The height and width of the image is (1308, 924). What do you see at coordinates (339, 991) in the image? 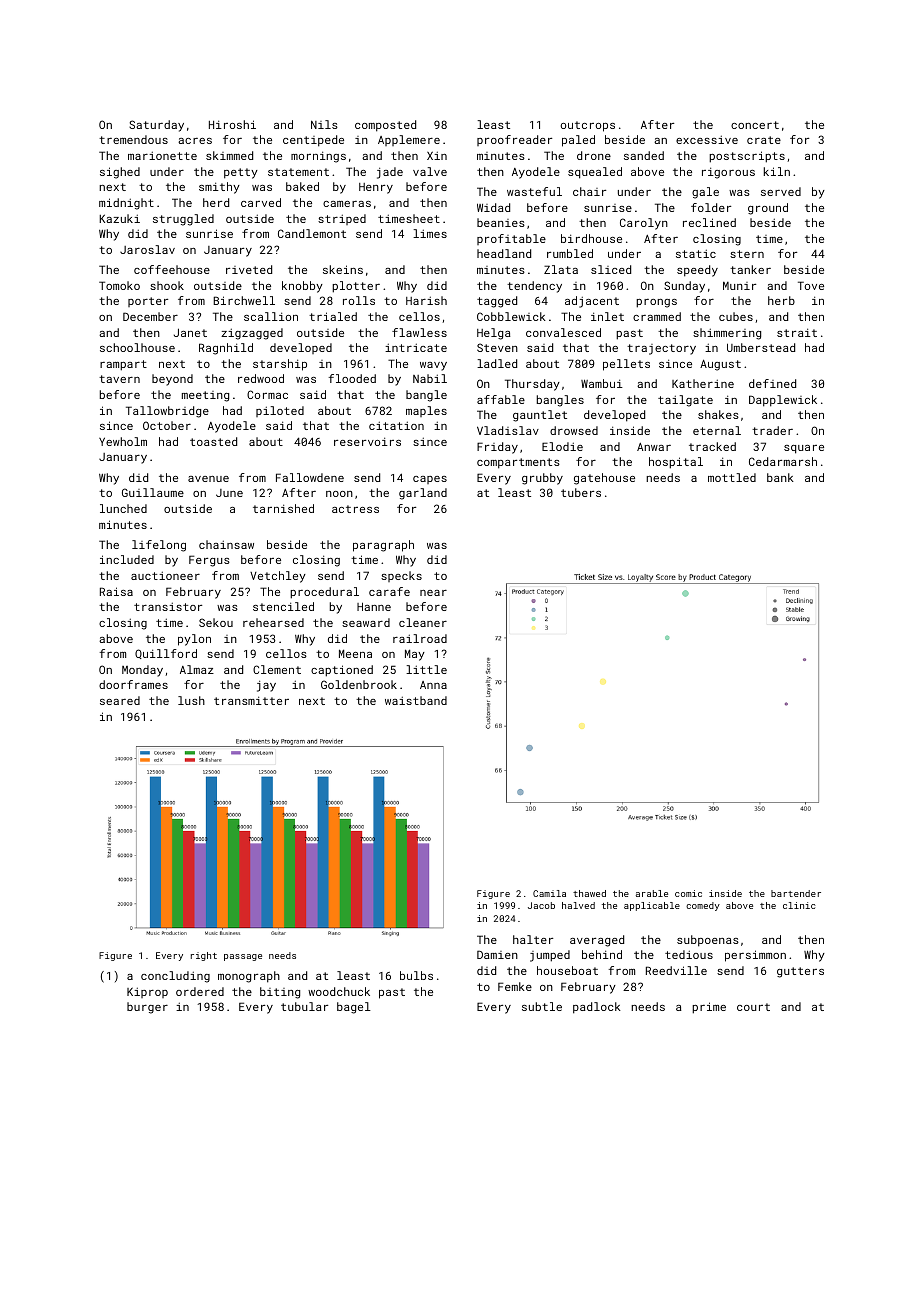
I see `woodchuck` at bounding box center [339, 991].
